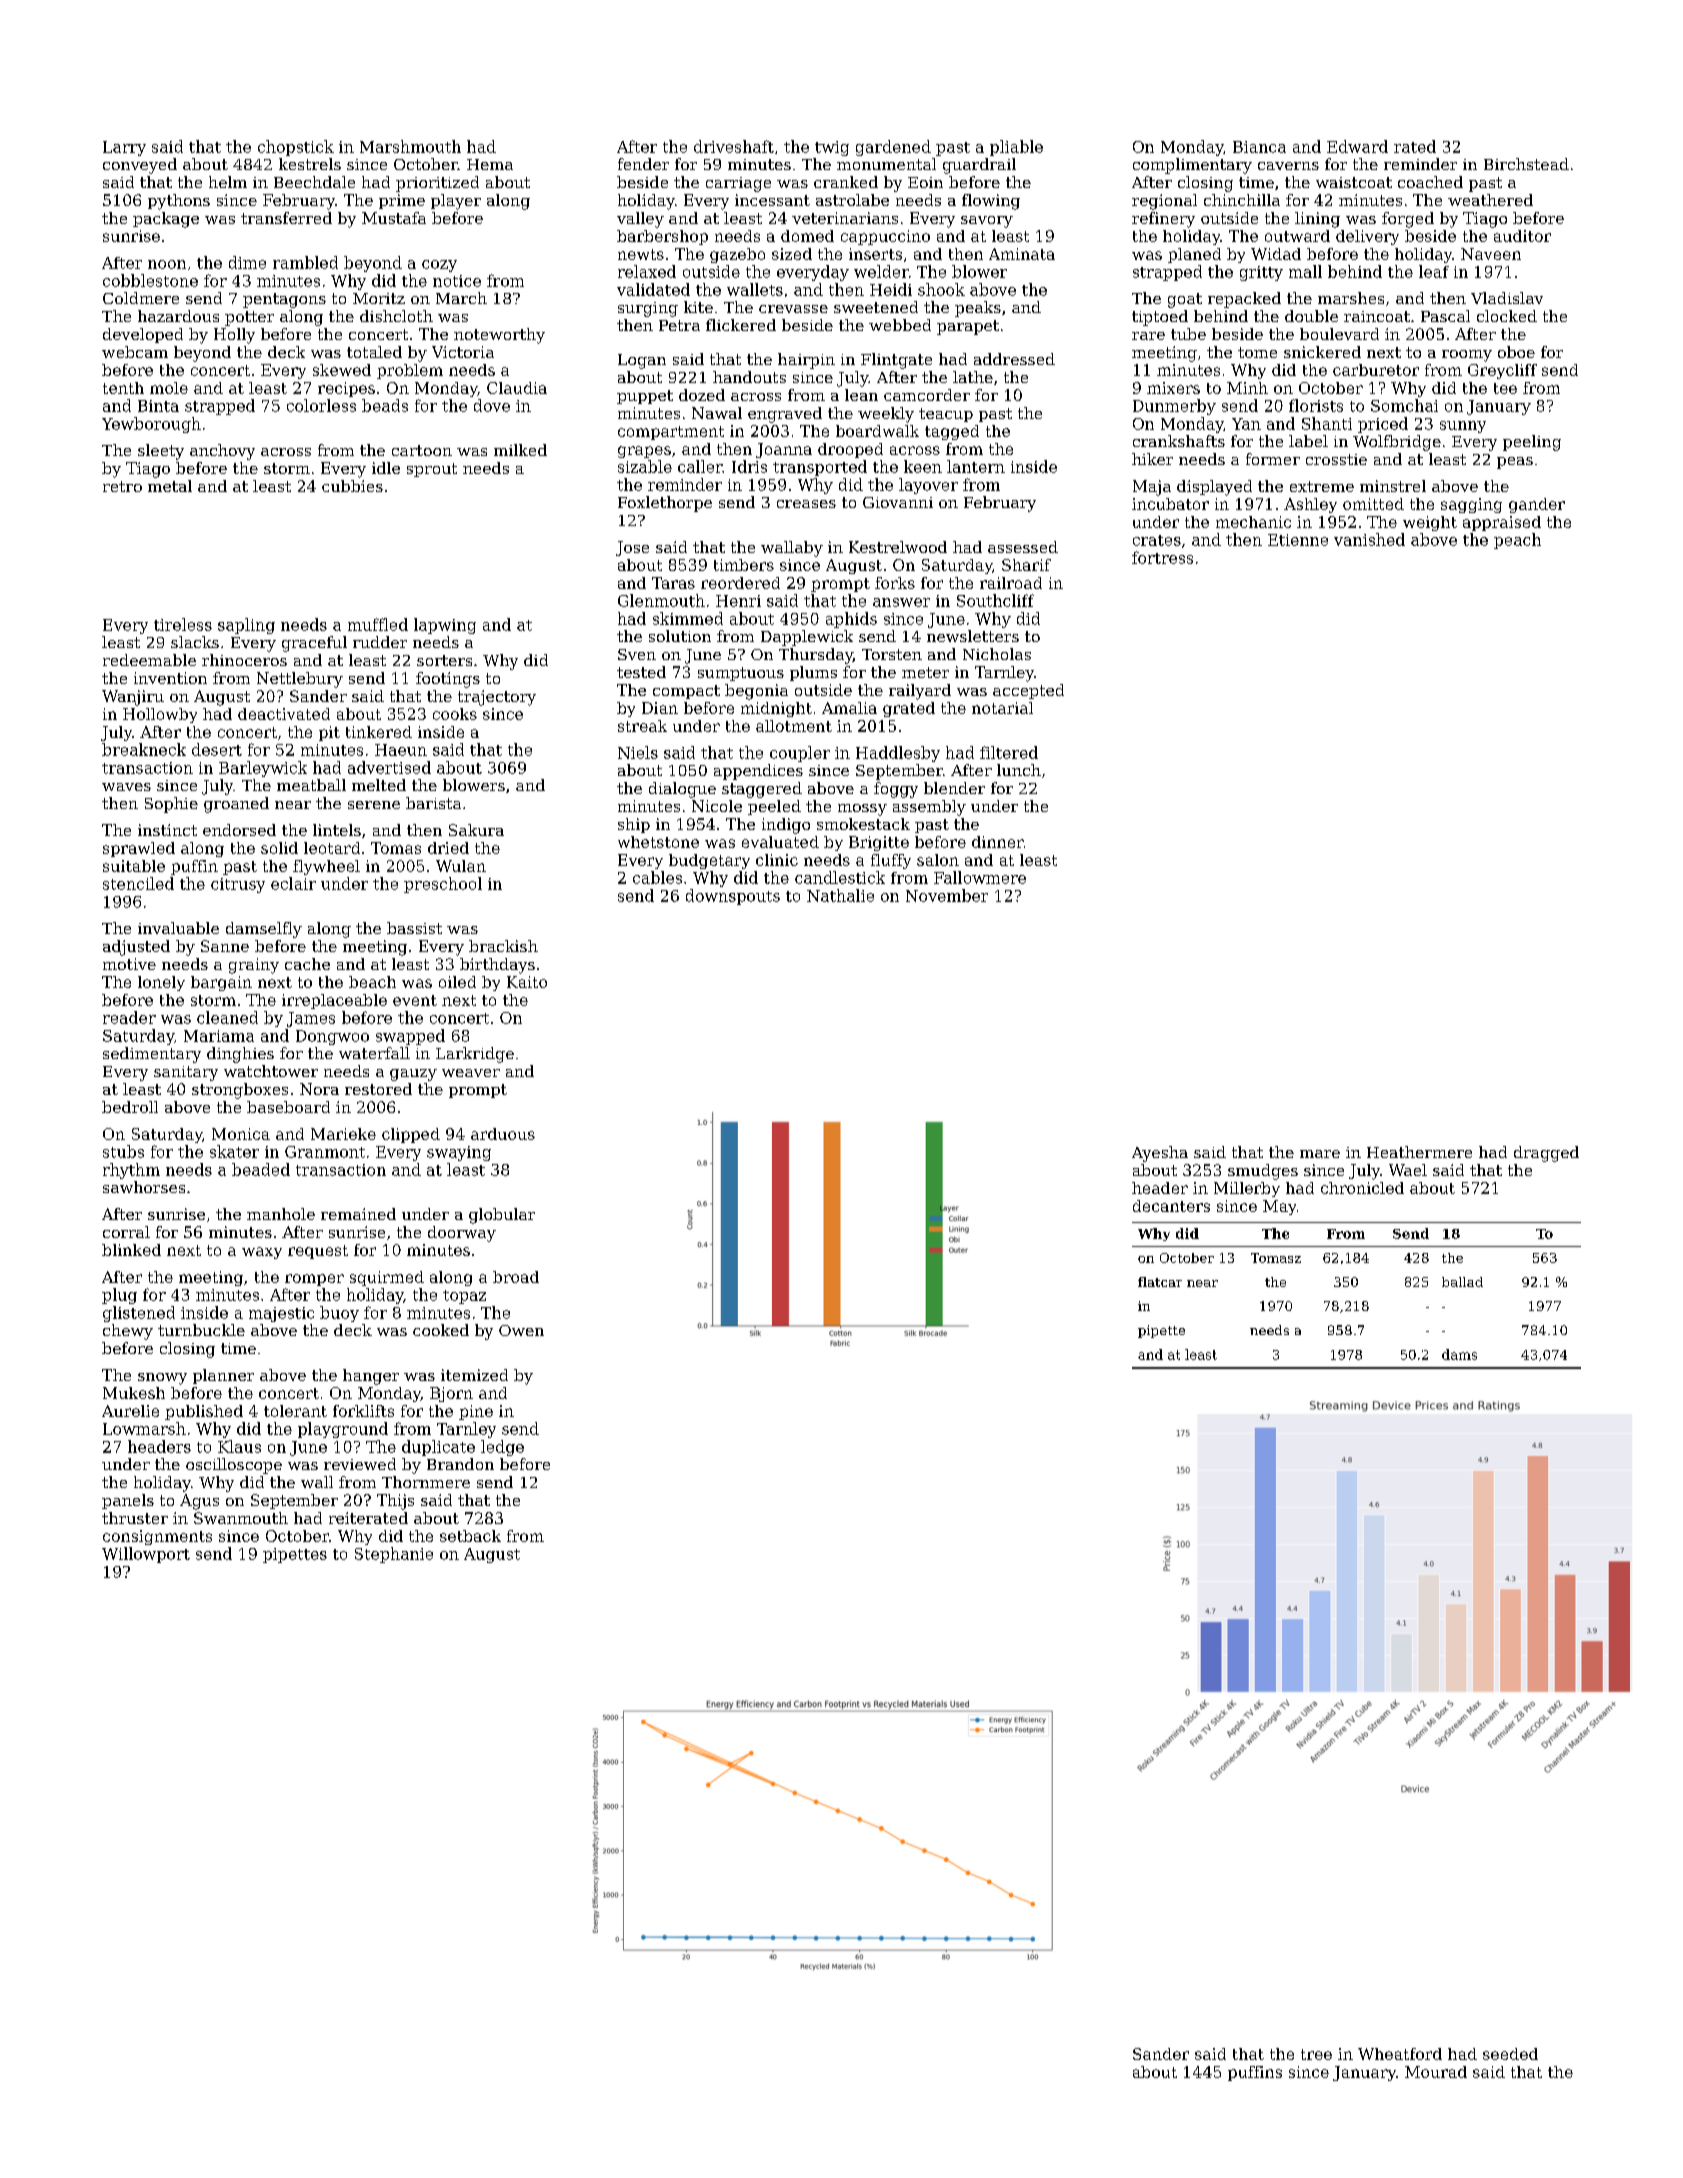 The width and height of the screenshot is (1683, 2178). What do you see at coordinates (246, 626) in the screenshot?
I see `sapling` at bounding box center [246, 626].
